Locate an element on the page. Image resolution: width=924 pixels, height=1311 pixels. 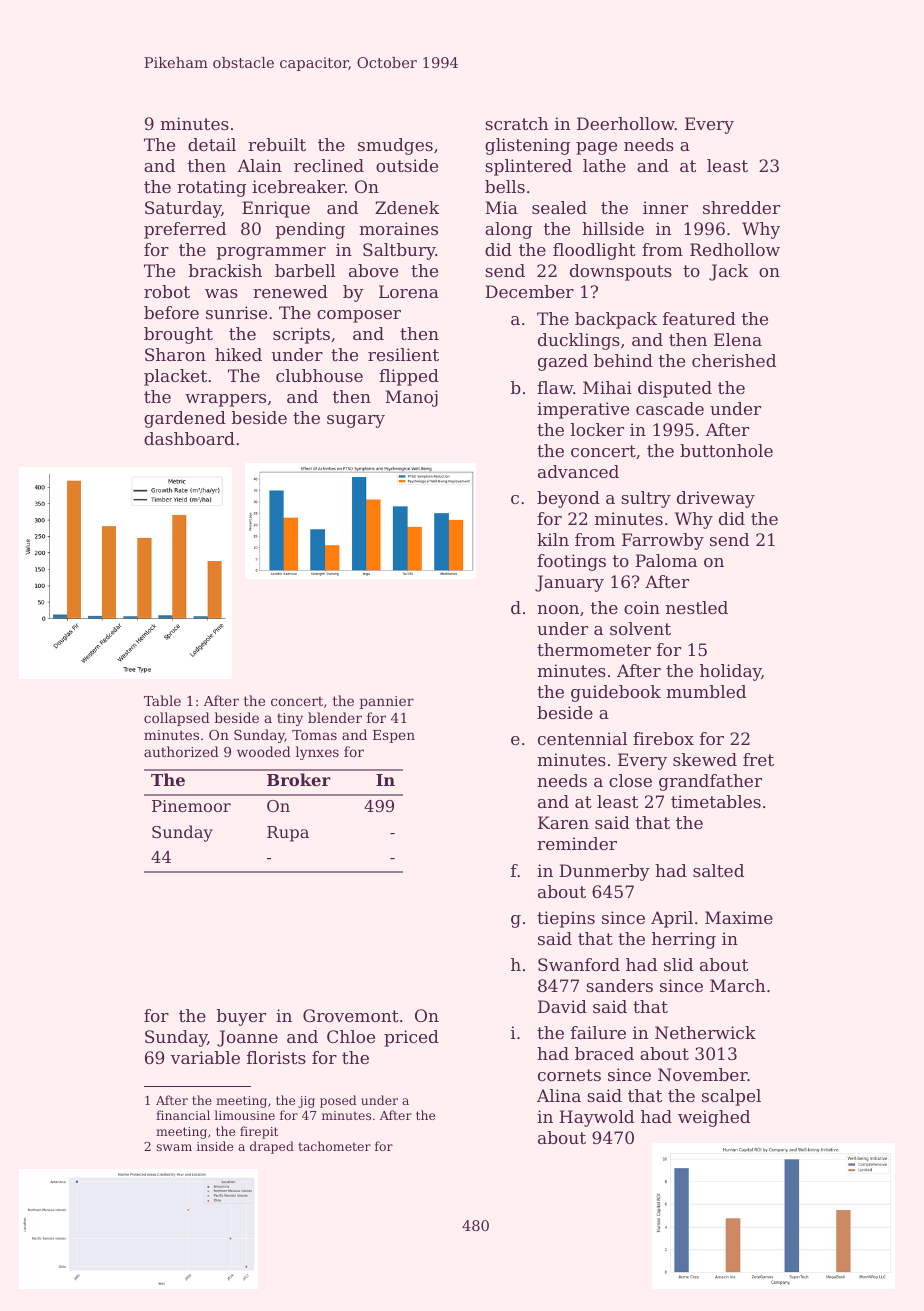
Deerhollow is located at coordinates (626, 123).
